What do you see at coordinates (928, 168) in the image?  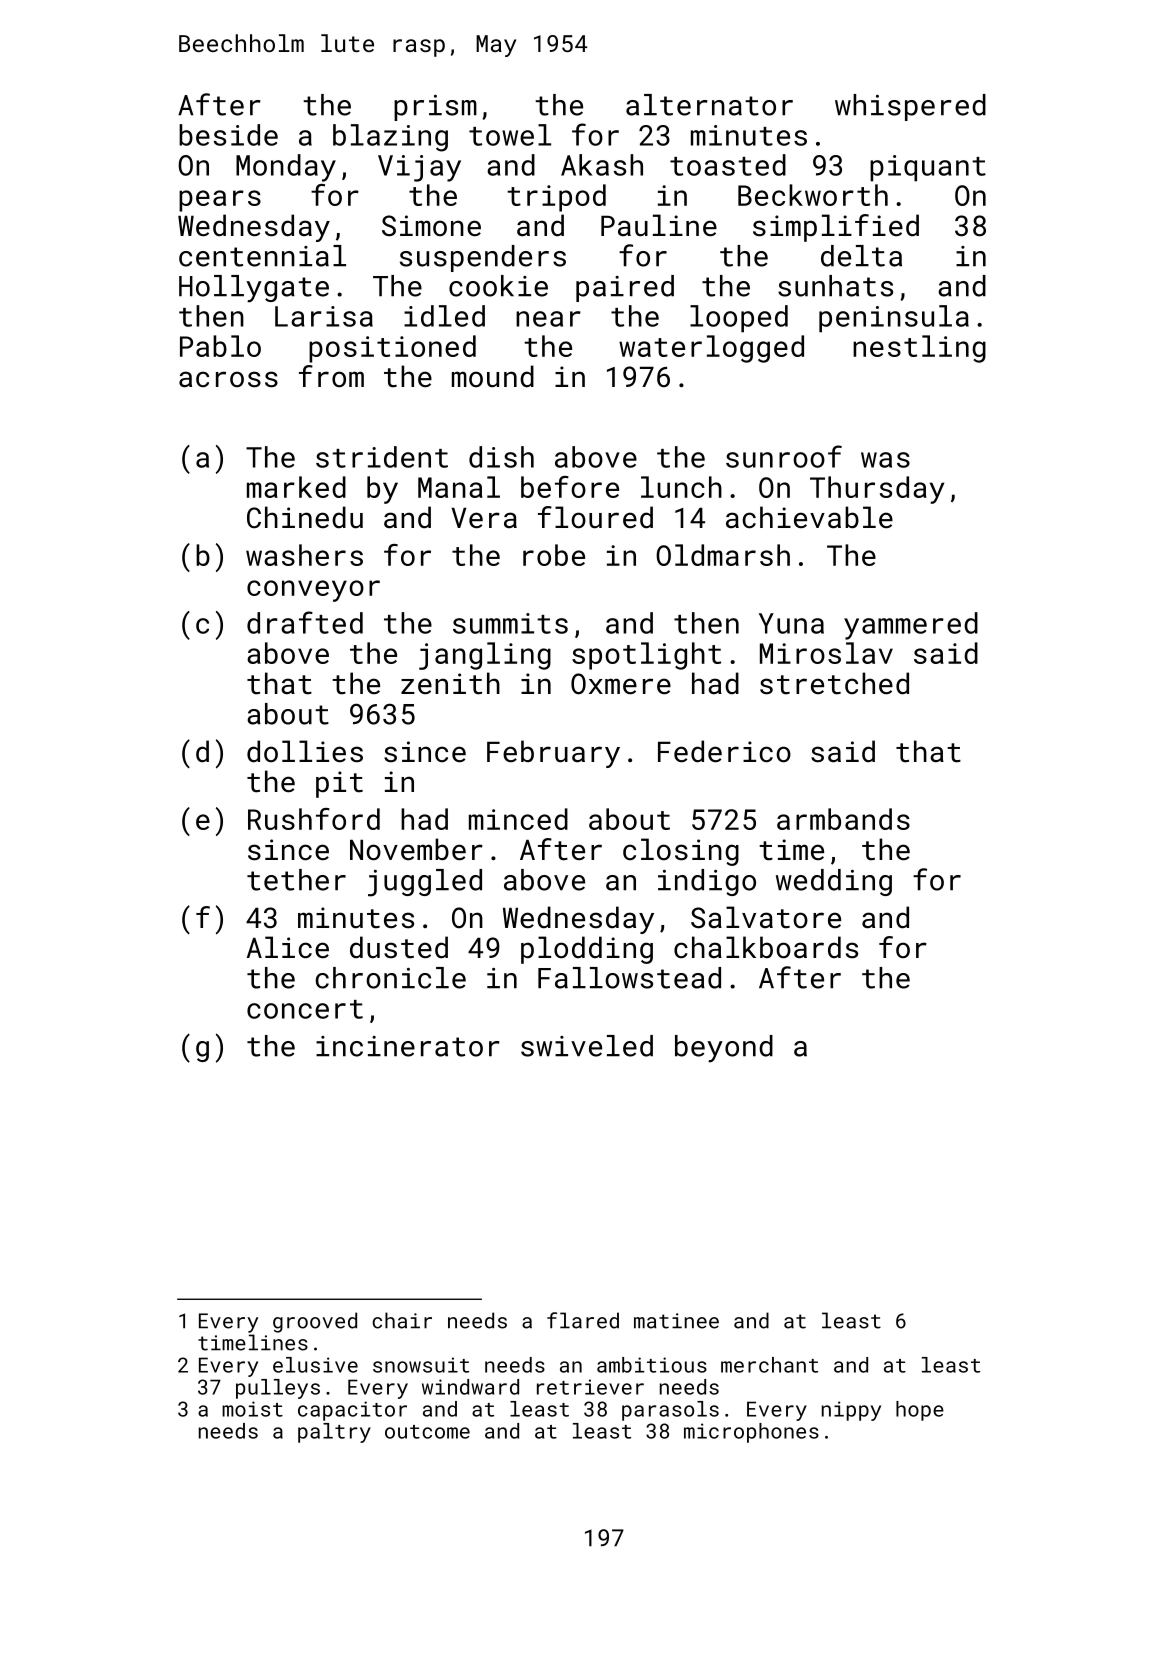 I see `piquant` at bounding box center [928, 168].
